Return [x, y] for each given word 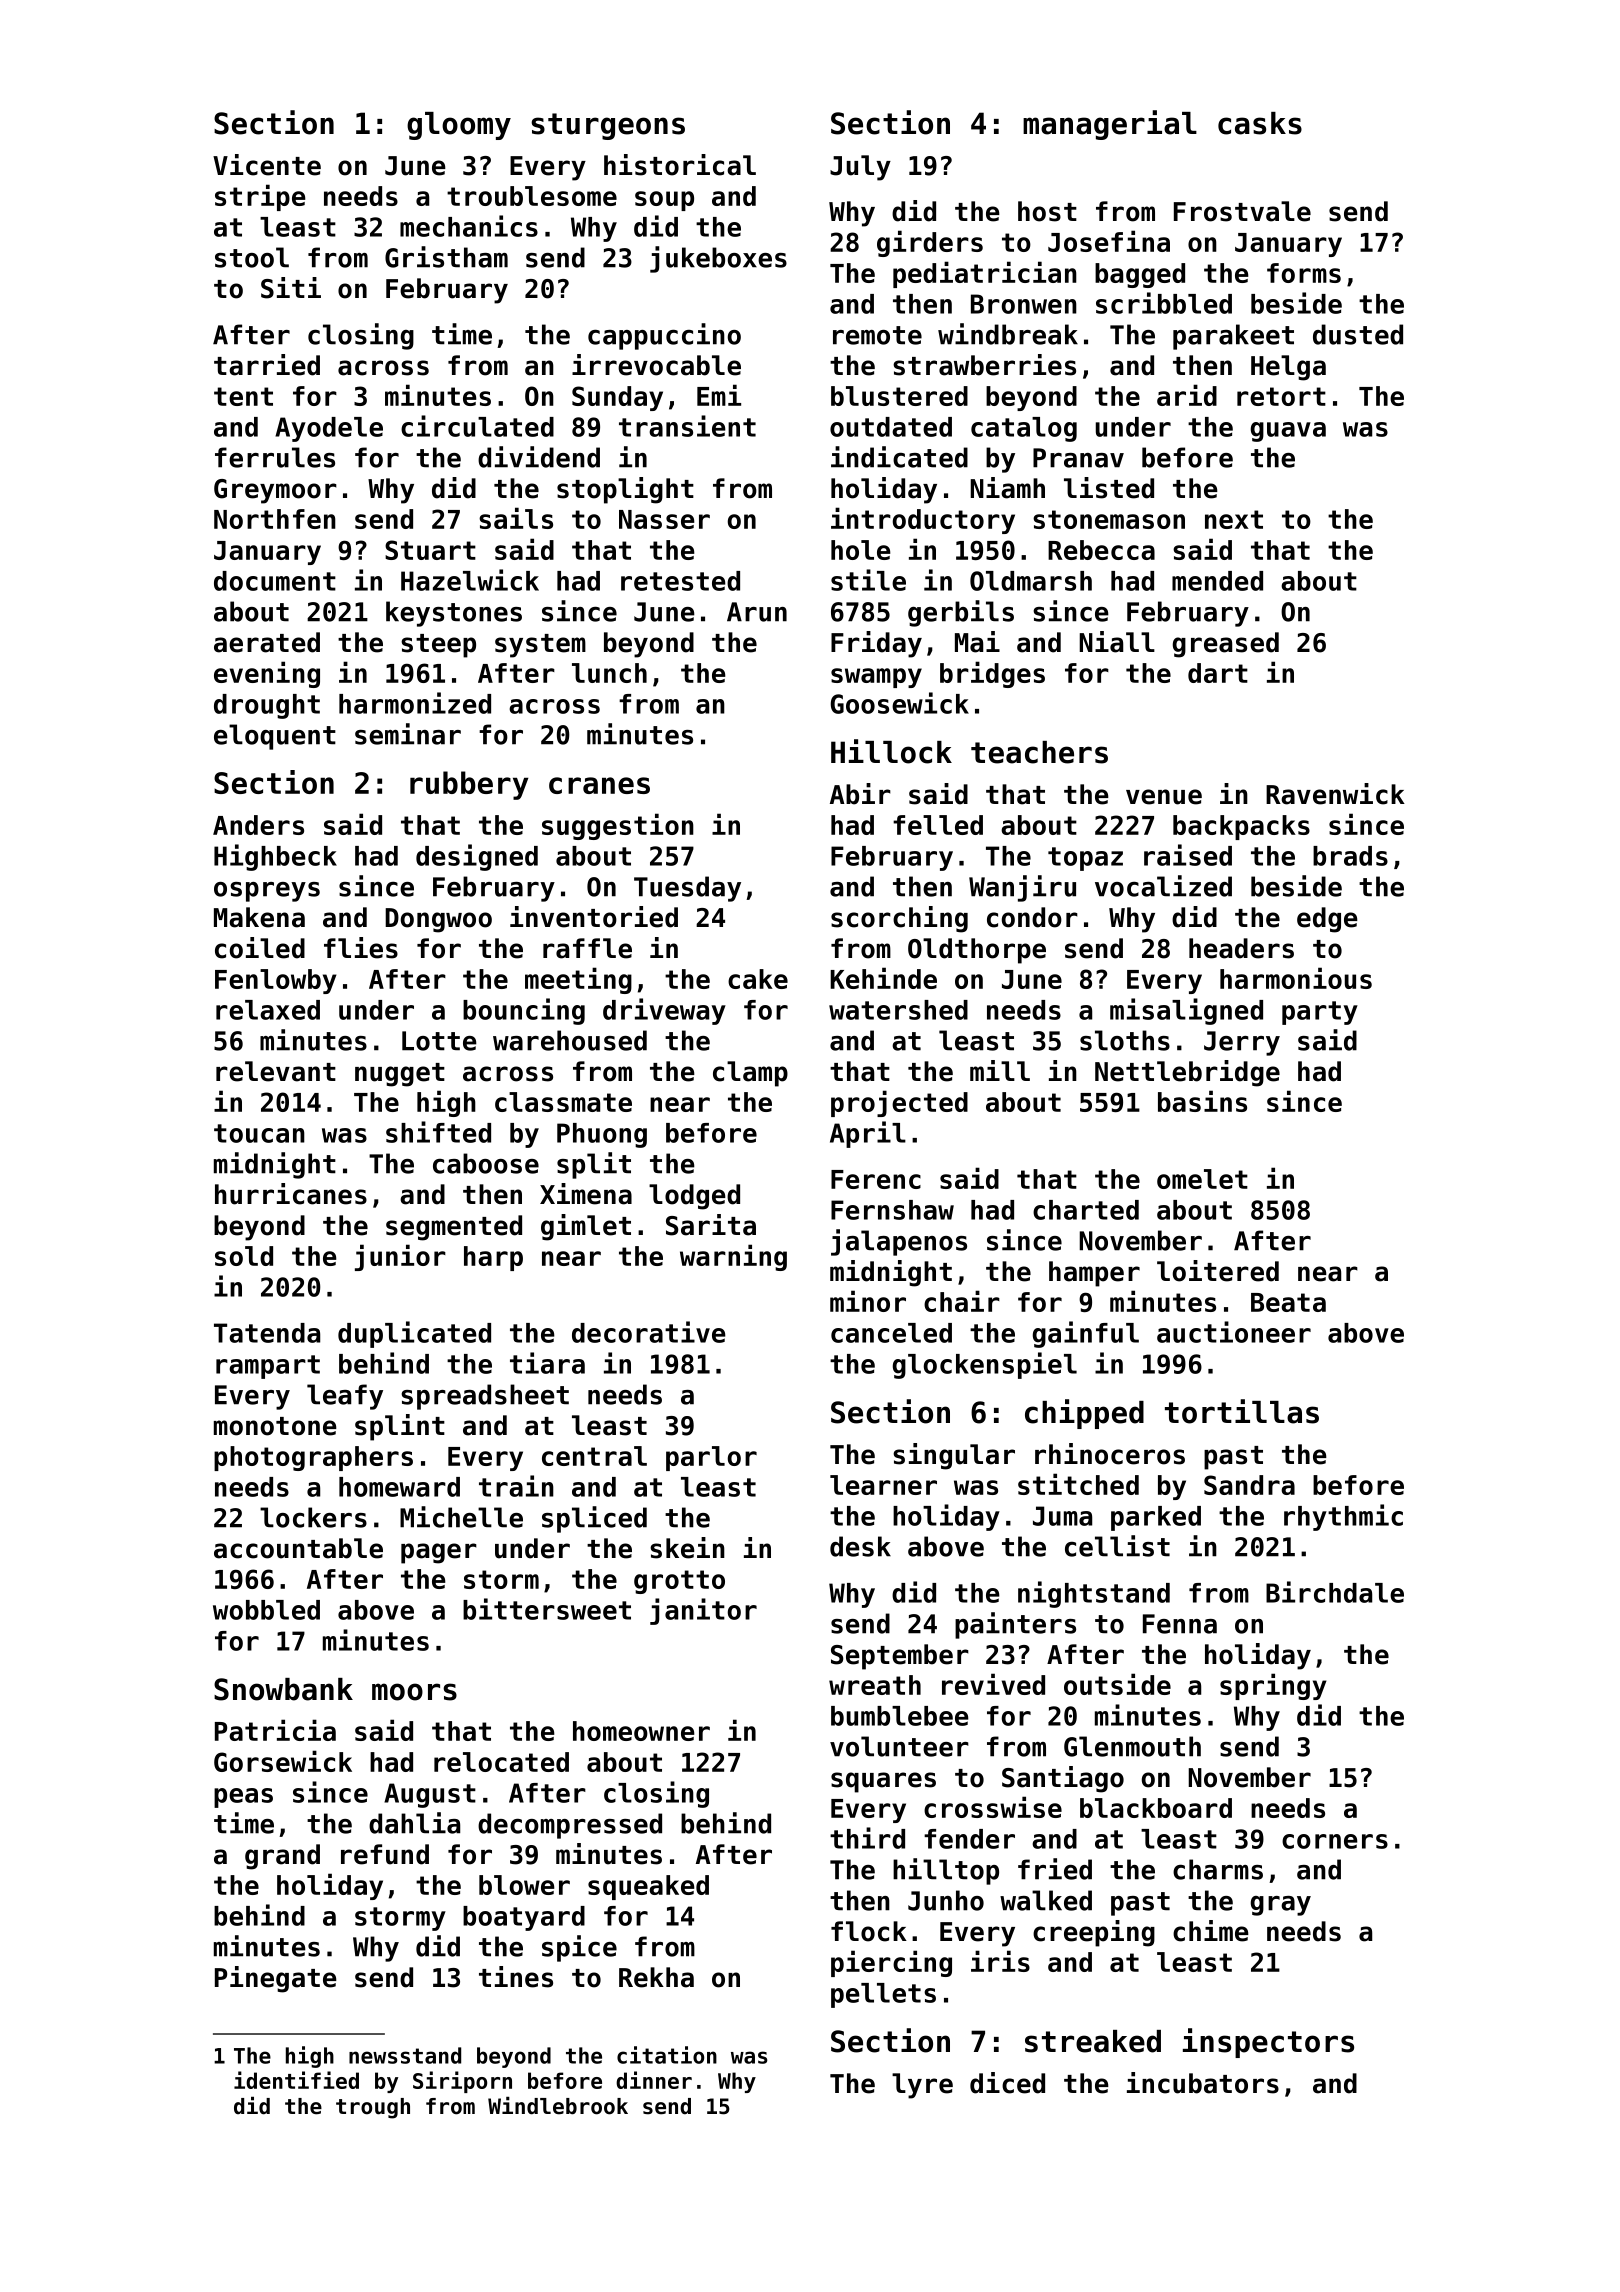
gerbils [961, 613]
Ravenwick [1335, 794]
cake [758, 979]
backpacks [1241, 827]
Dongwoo [438, 920]
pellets [883, 1995]
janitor [703, 1611]
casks [1260, 123]
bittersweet [547, 1609]
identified [296, 2080]
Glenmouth [1132, 1746]
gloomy [459, 126]
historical [680, 165]
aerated [267, 642]
